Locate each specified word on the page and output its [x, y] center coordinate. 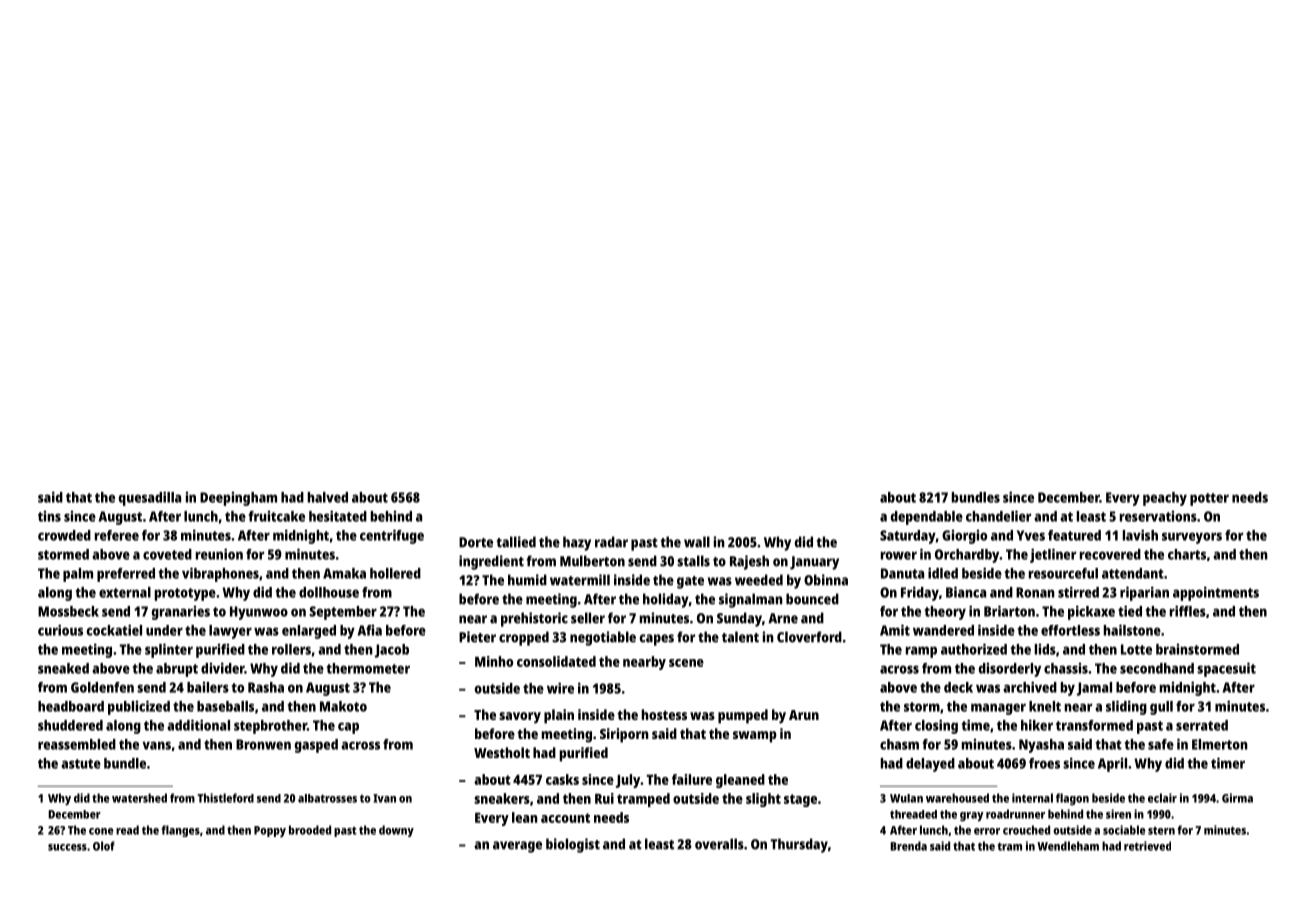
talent [740, 637]
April [1112, 765]
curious [60, 630]
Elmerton [1220, 744]
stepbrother [270, 727]
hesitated [338, 516]
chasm [899, 744]
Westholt [502, 752]
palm [78, 575]
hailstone [1132, 630]
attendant [1133, 573]
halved [328, 497]
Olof [104, 846]
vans [156, 745]
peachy [1165, 499]
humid [527, 580]
